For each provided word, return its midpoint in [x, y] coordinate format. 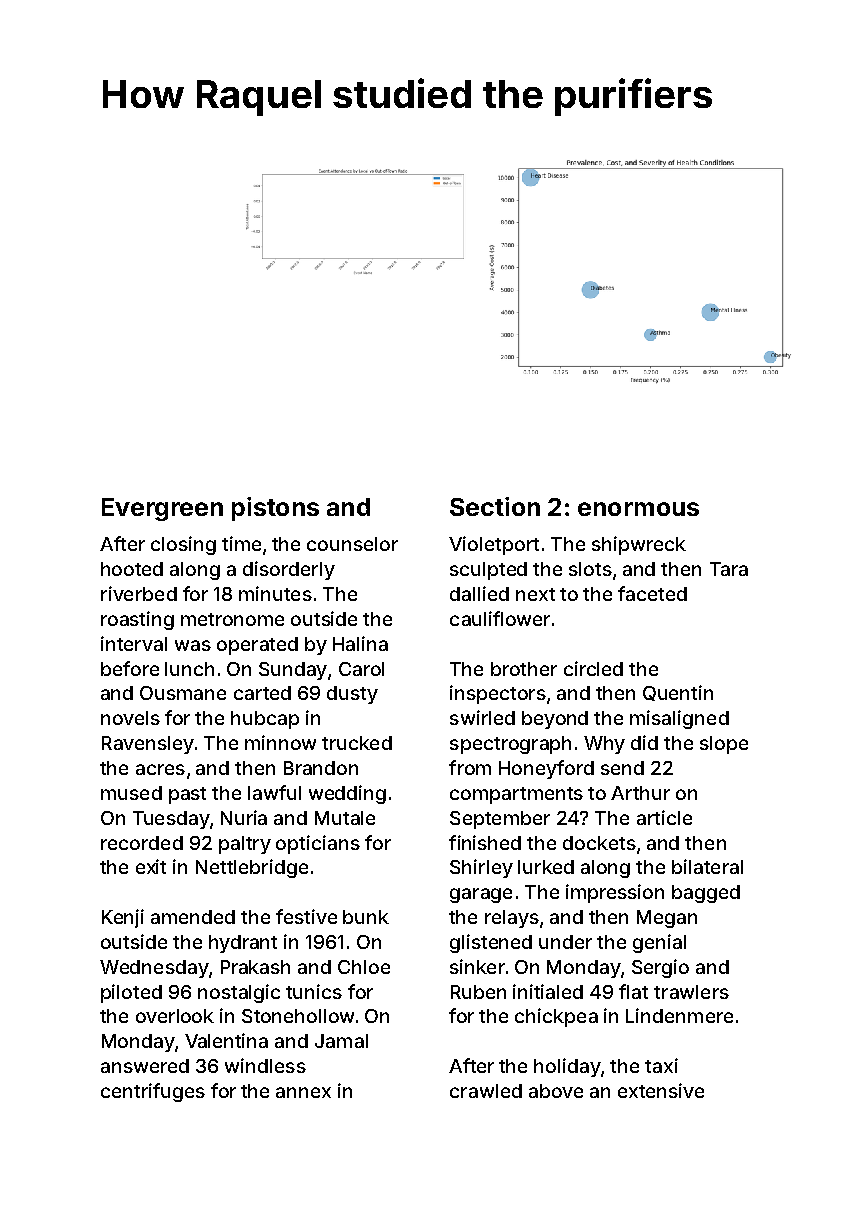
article [664, 817]
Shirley [481, 868]
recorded [142, 843]
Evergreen [162, 509]
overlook [175, 1016]
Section [495, 506]
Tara [729, 569]
